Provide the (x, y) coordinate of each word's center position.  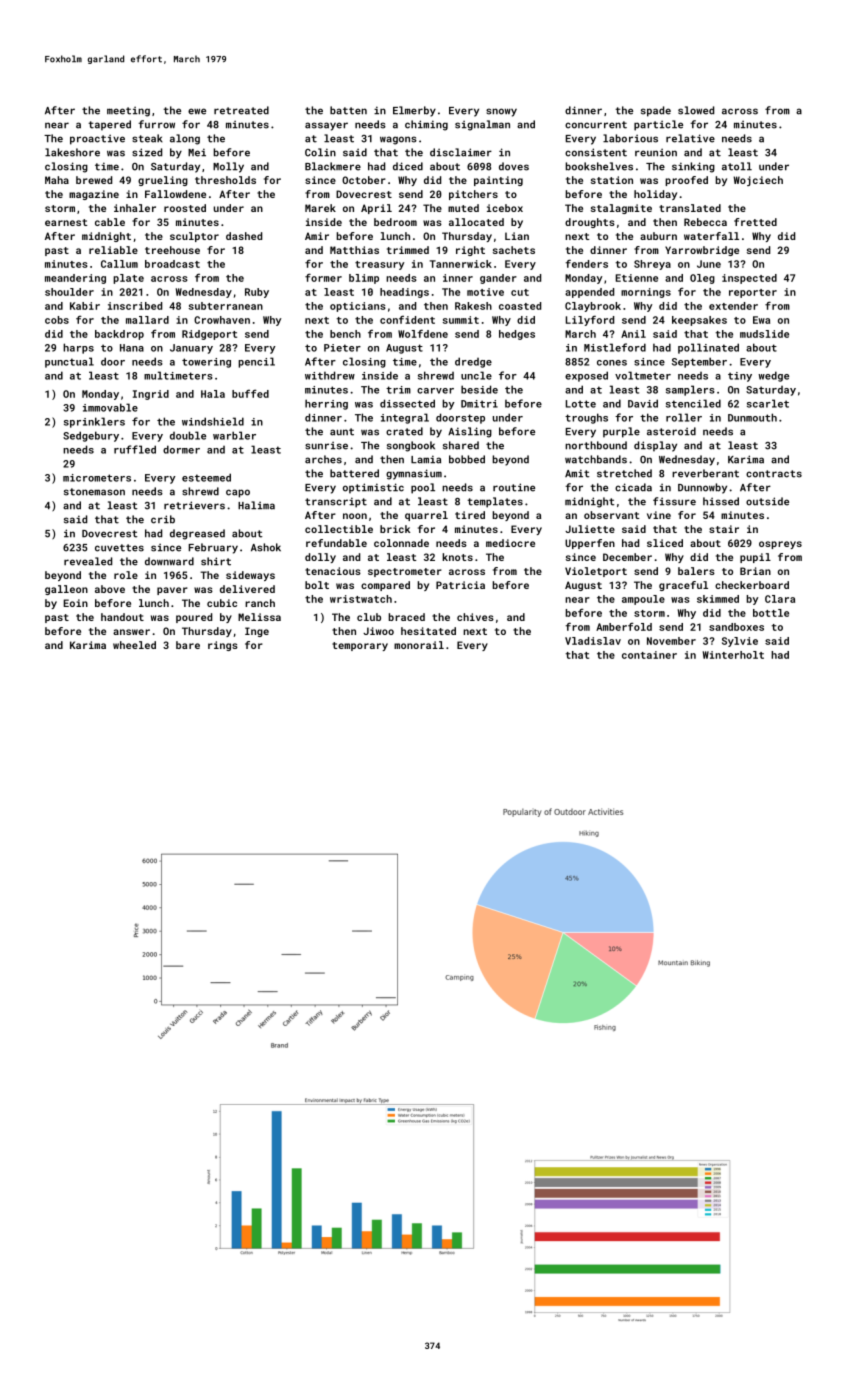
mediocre (510, 543)
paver (172, 591)
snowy (501, 112)
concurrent (596, 125)
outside (767, 501)
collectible (339, 529)
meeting (128, 112)
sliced (665, 543)
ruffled (135, 449)
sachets (514, 250)
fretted (755, 222)
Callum (119, 264)
